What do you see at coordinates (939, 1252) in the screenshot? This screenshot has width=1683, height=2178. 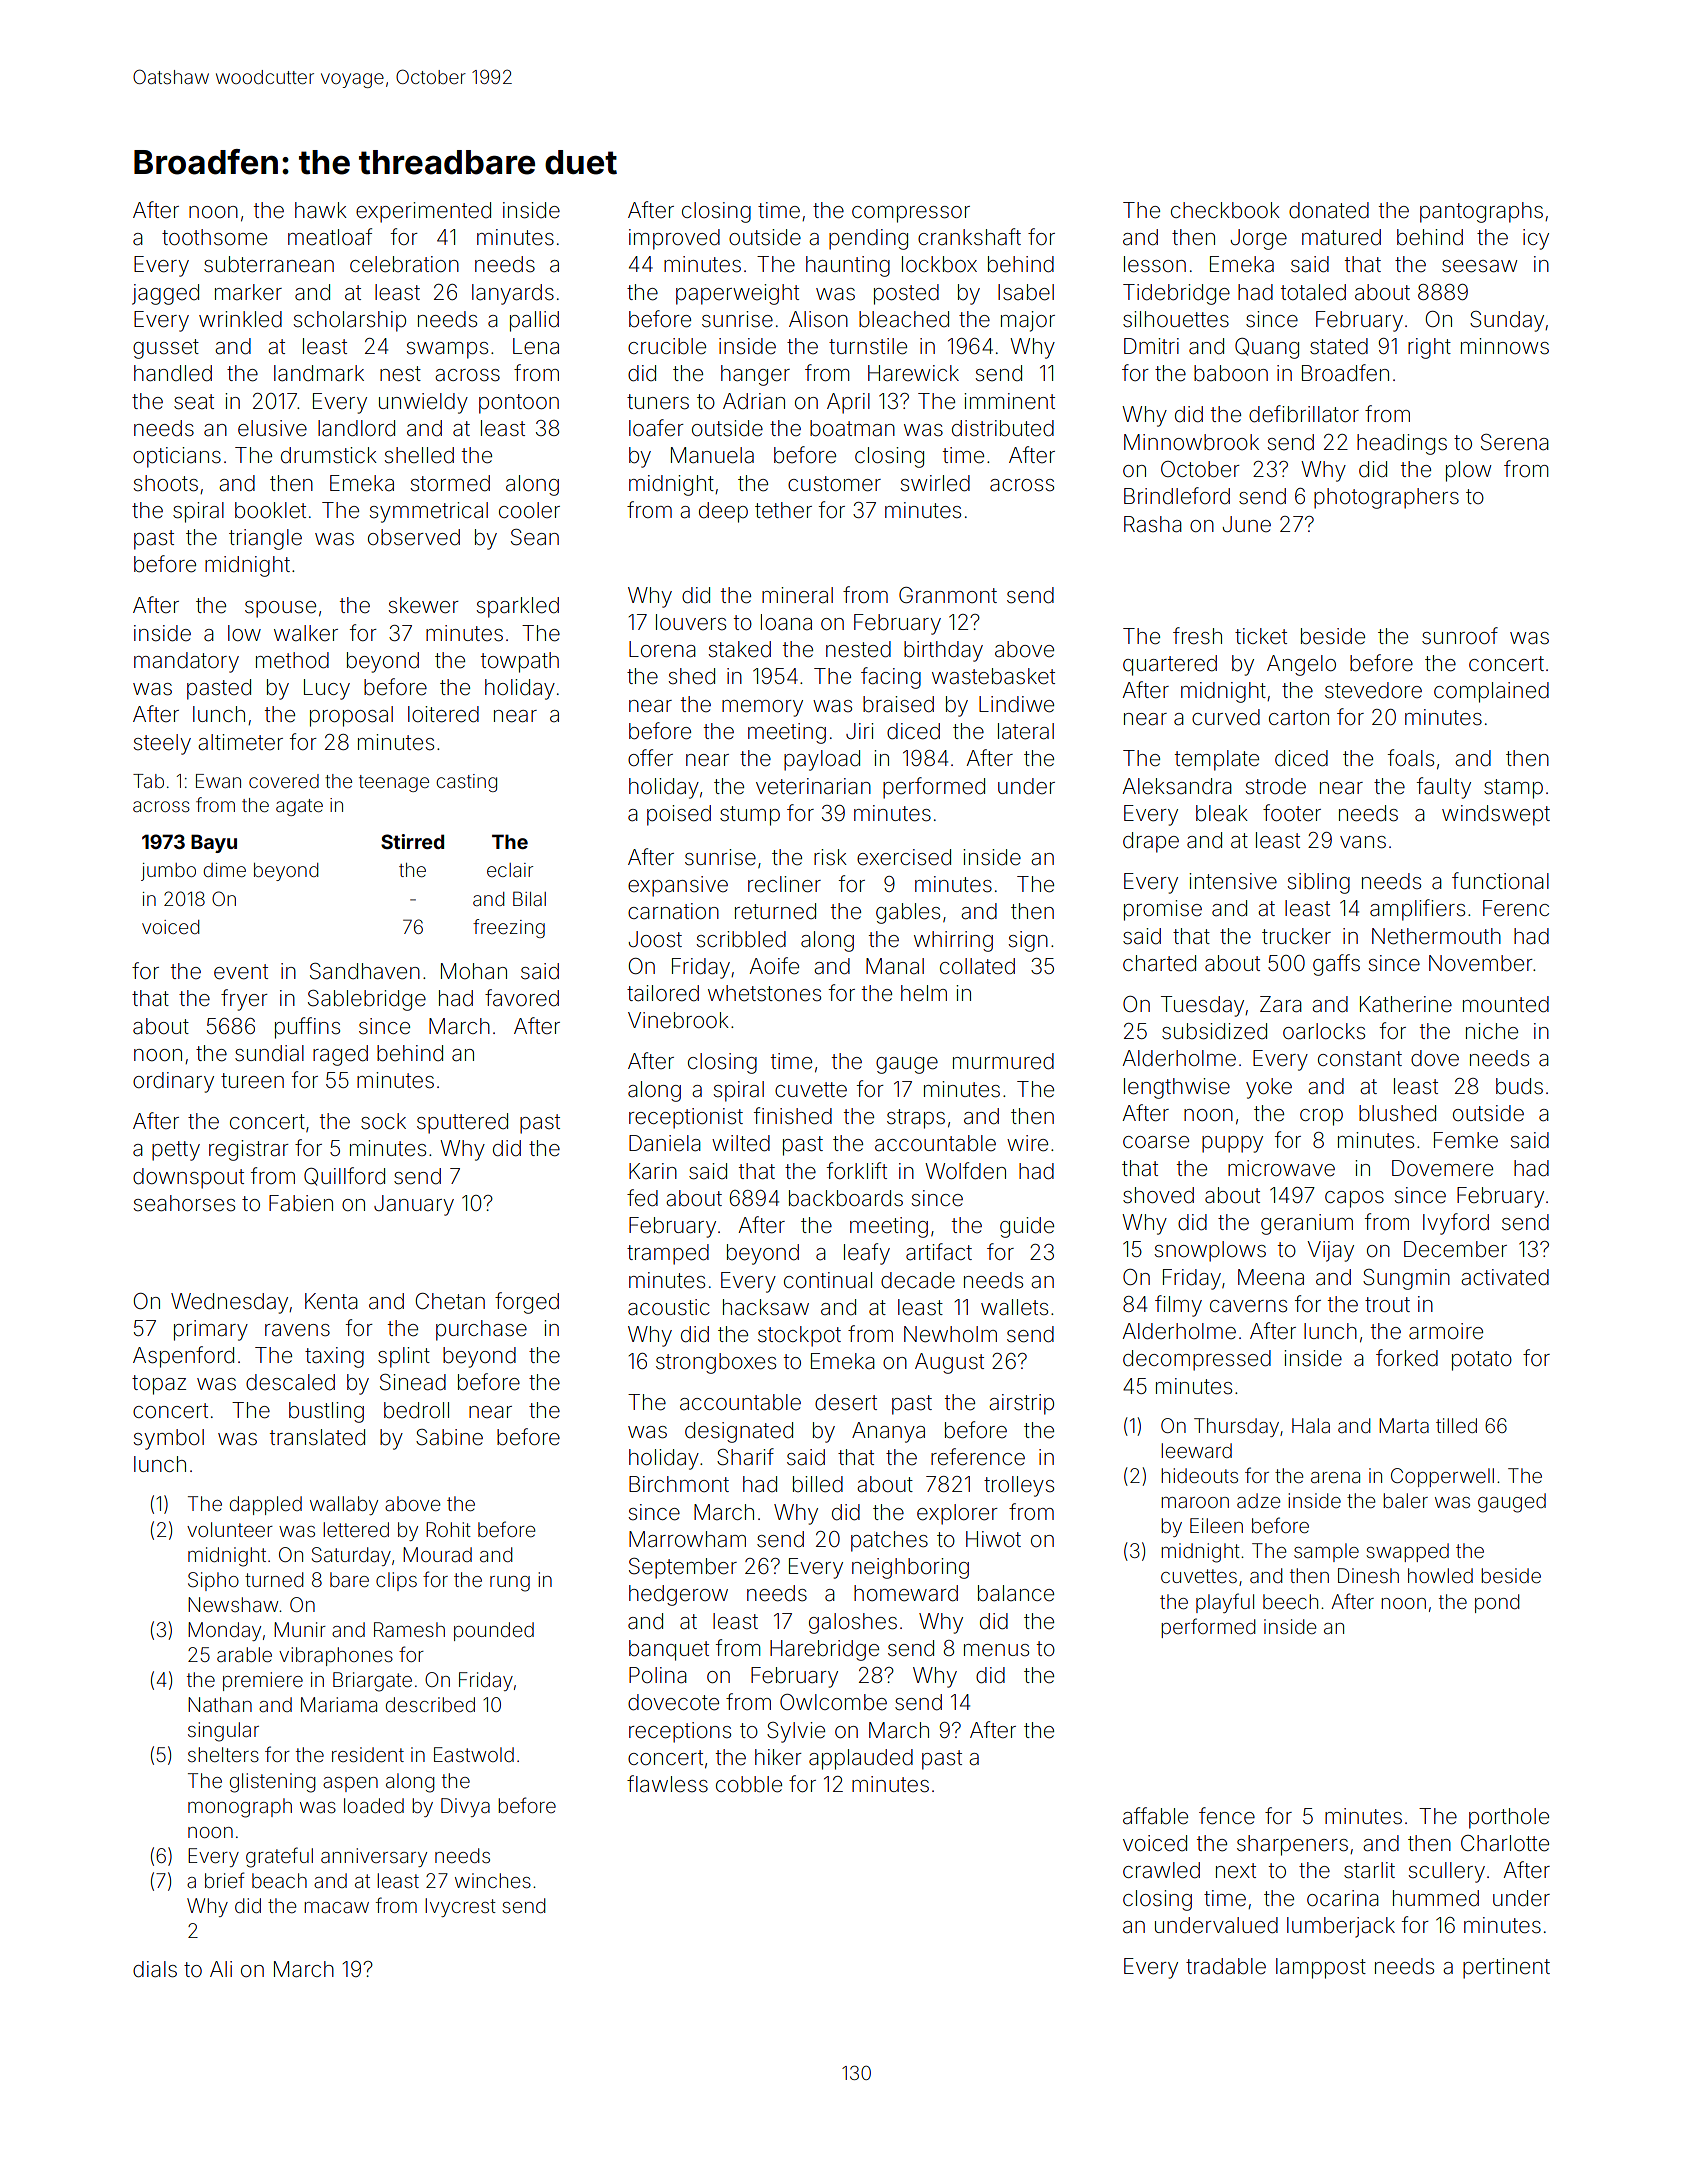 I see `artifact` at bounding box center [939, 1252].
